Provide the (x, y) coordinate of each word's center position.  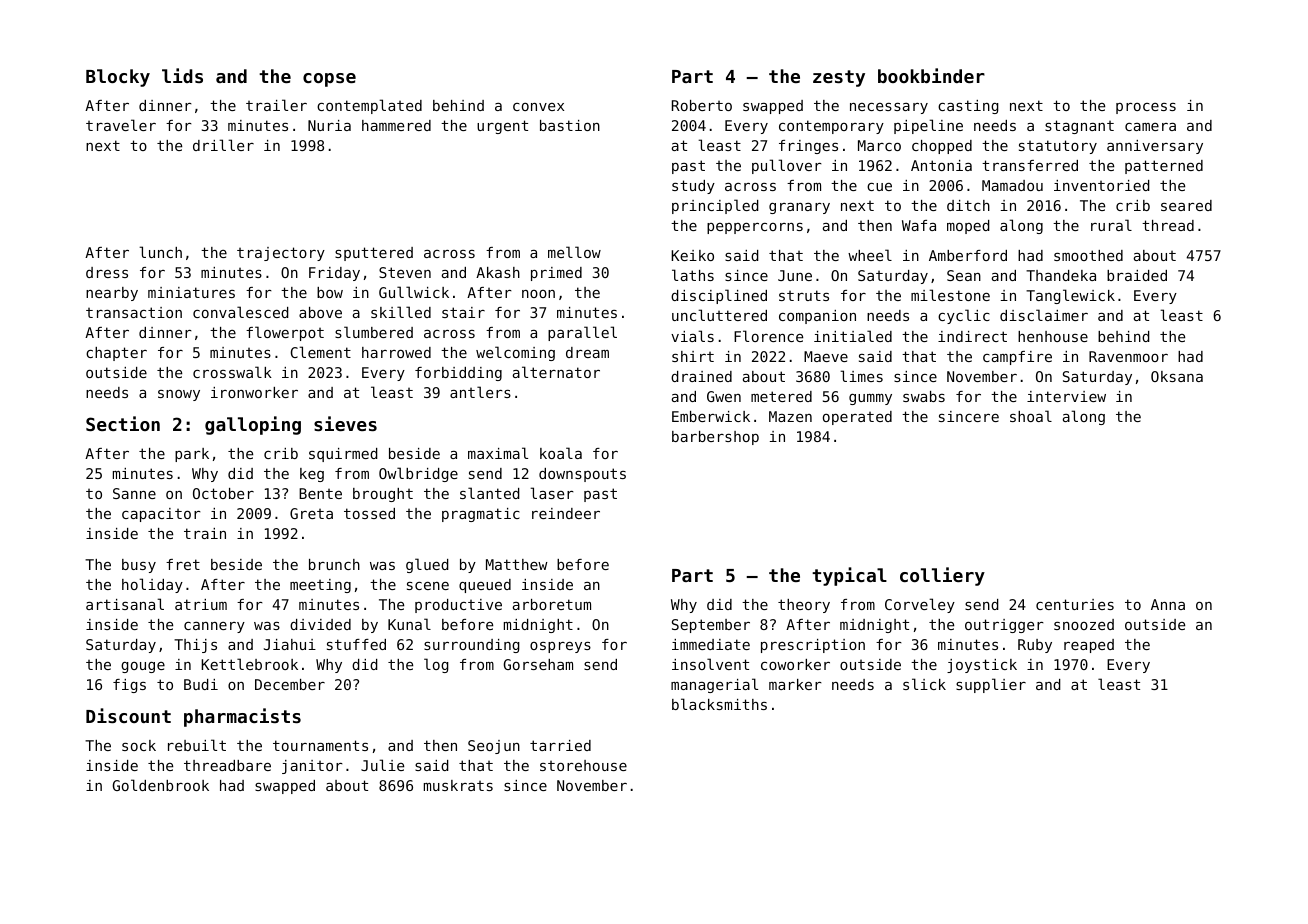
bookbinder (931, 75)
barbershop (715, 438)
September (711, 626)
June (795, 275)
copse (329, 80)
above (320, 312)
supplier (991, 685)
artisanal (125, 604)
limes (861, 376)
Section (123, 423)
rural (1111, 225)
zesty (839, 78)
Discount (128, 715)
